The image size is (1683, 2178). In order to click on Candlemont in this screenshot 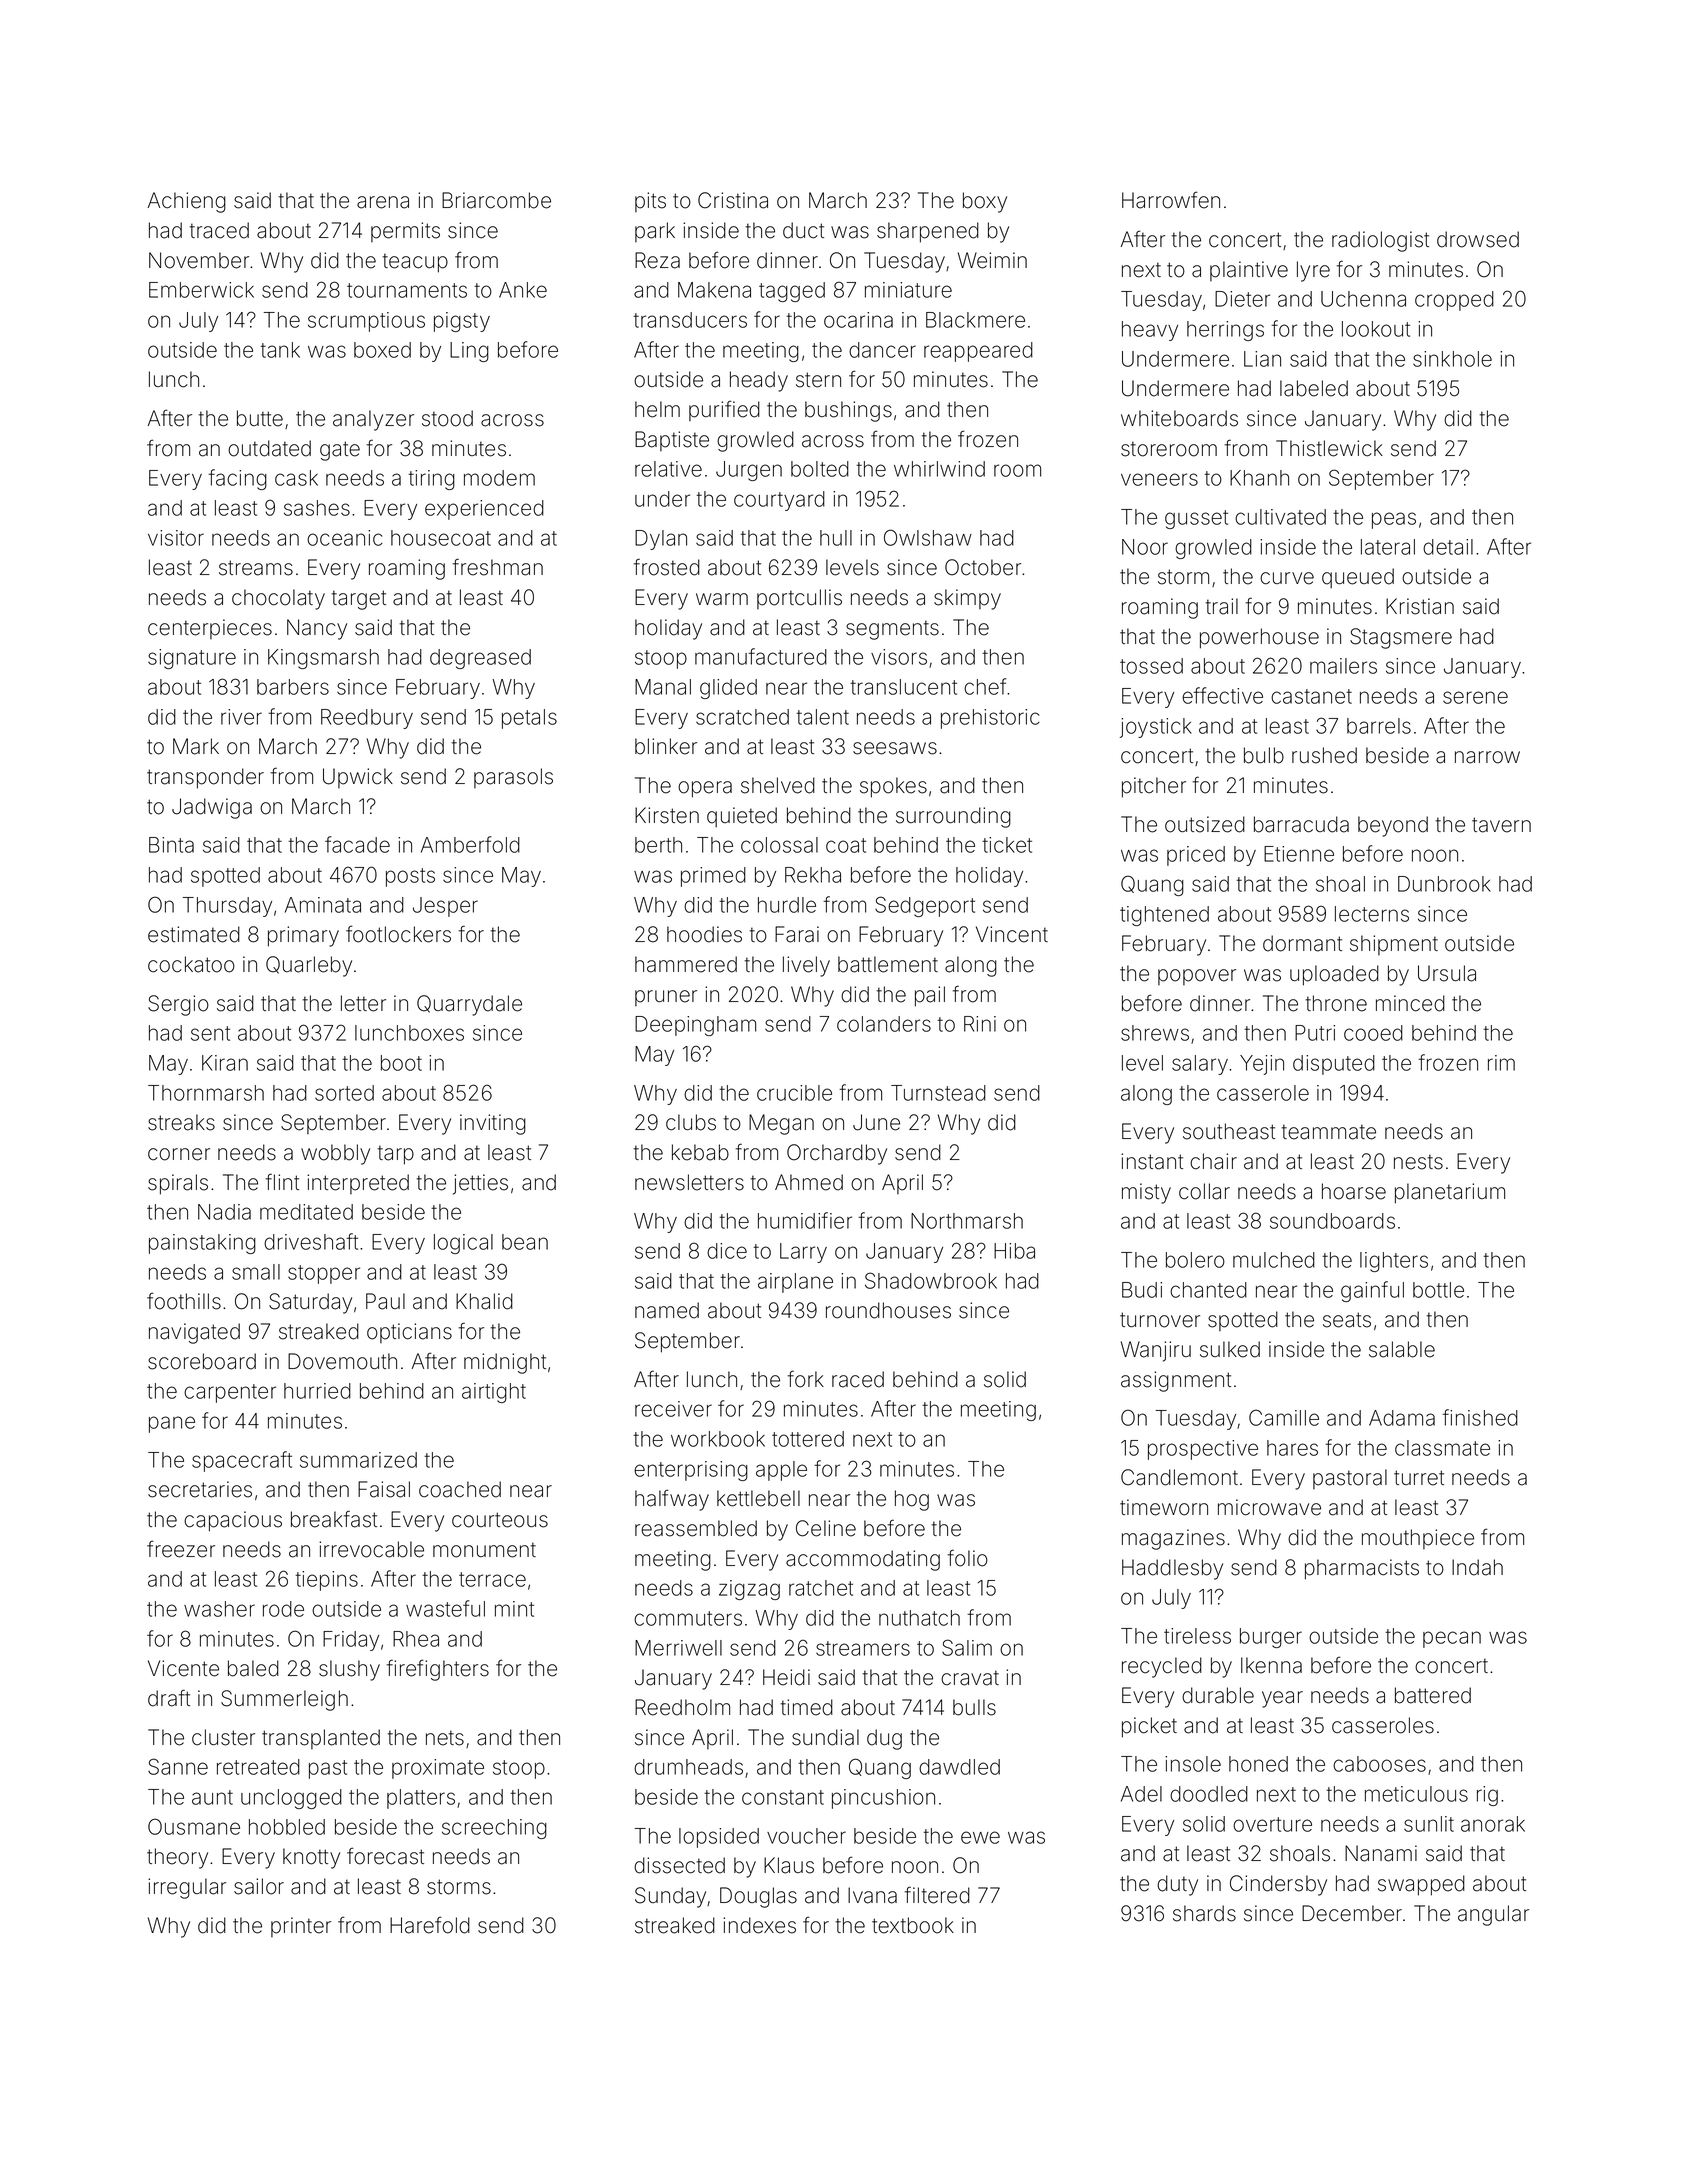, I will do `click(1179, 1477)`.
